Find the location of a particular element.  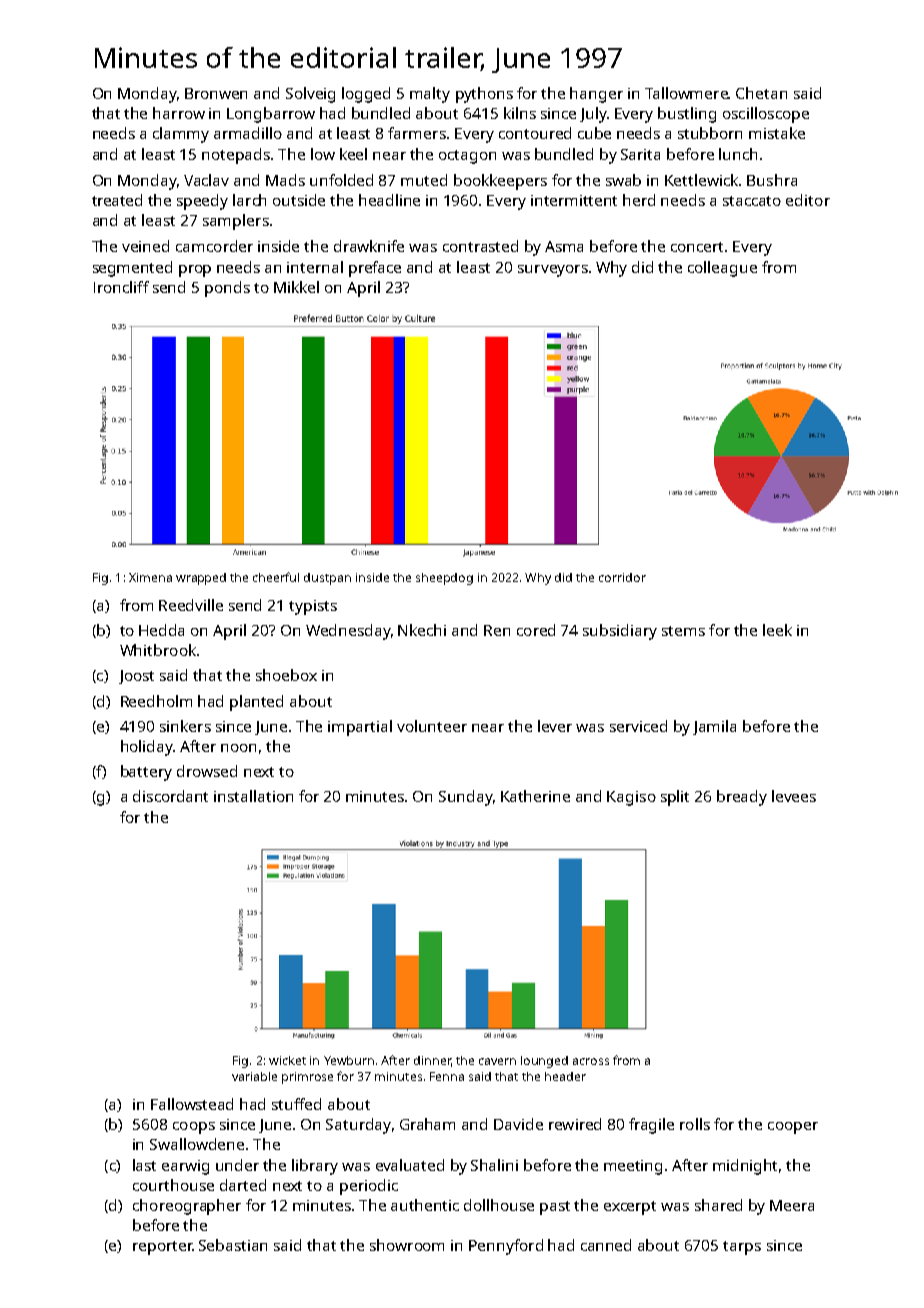

cooper is located at coordinates (793, 1128).
